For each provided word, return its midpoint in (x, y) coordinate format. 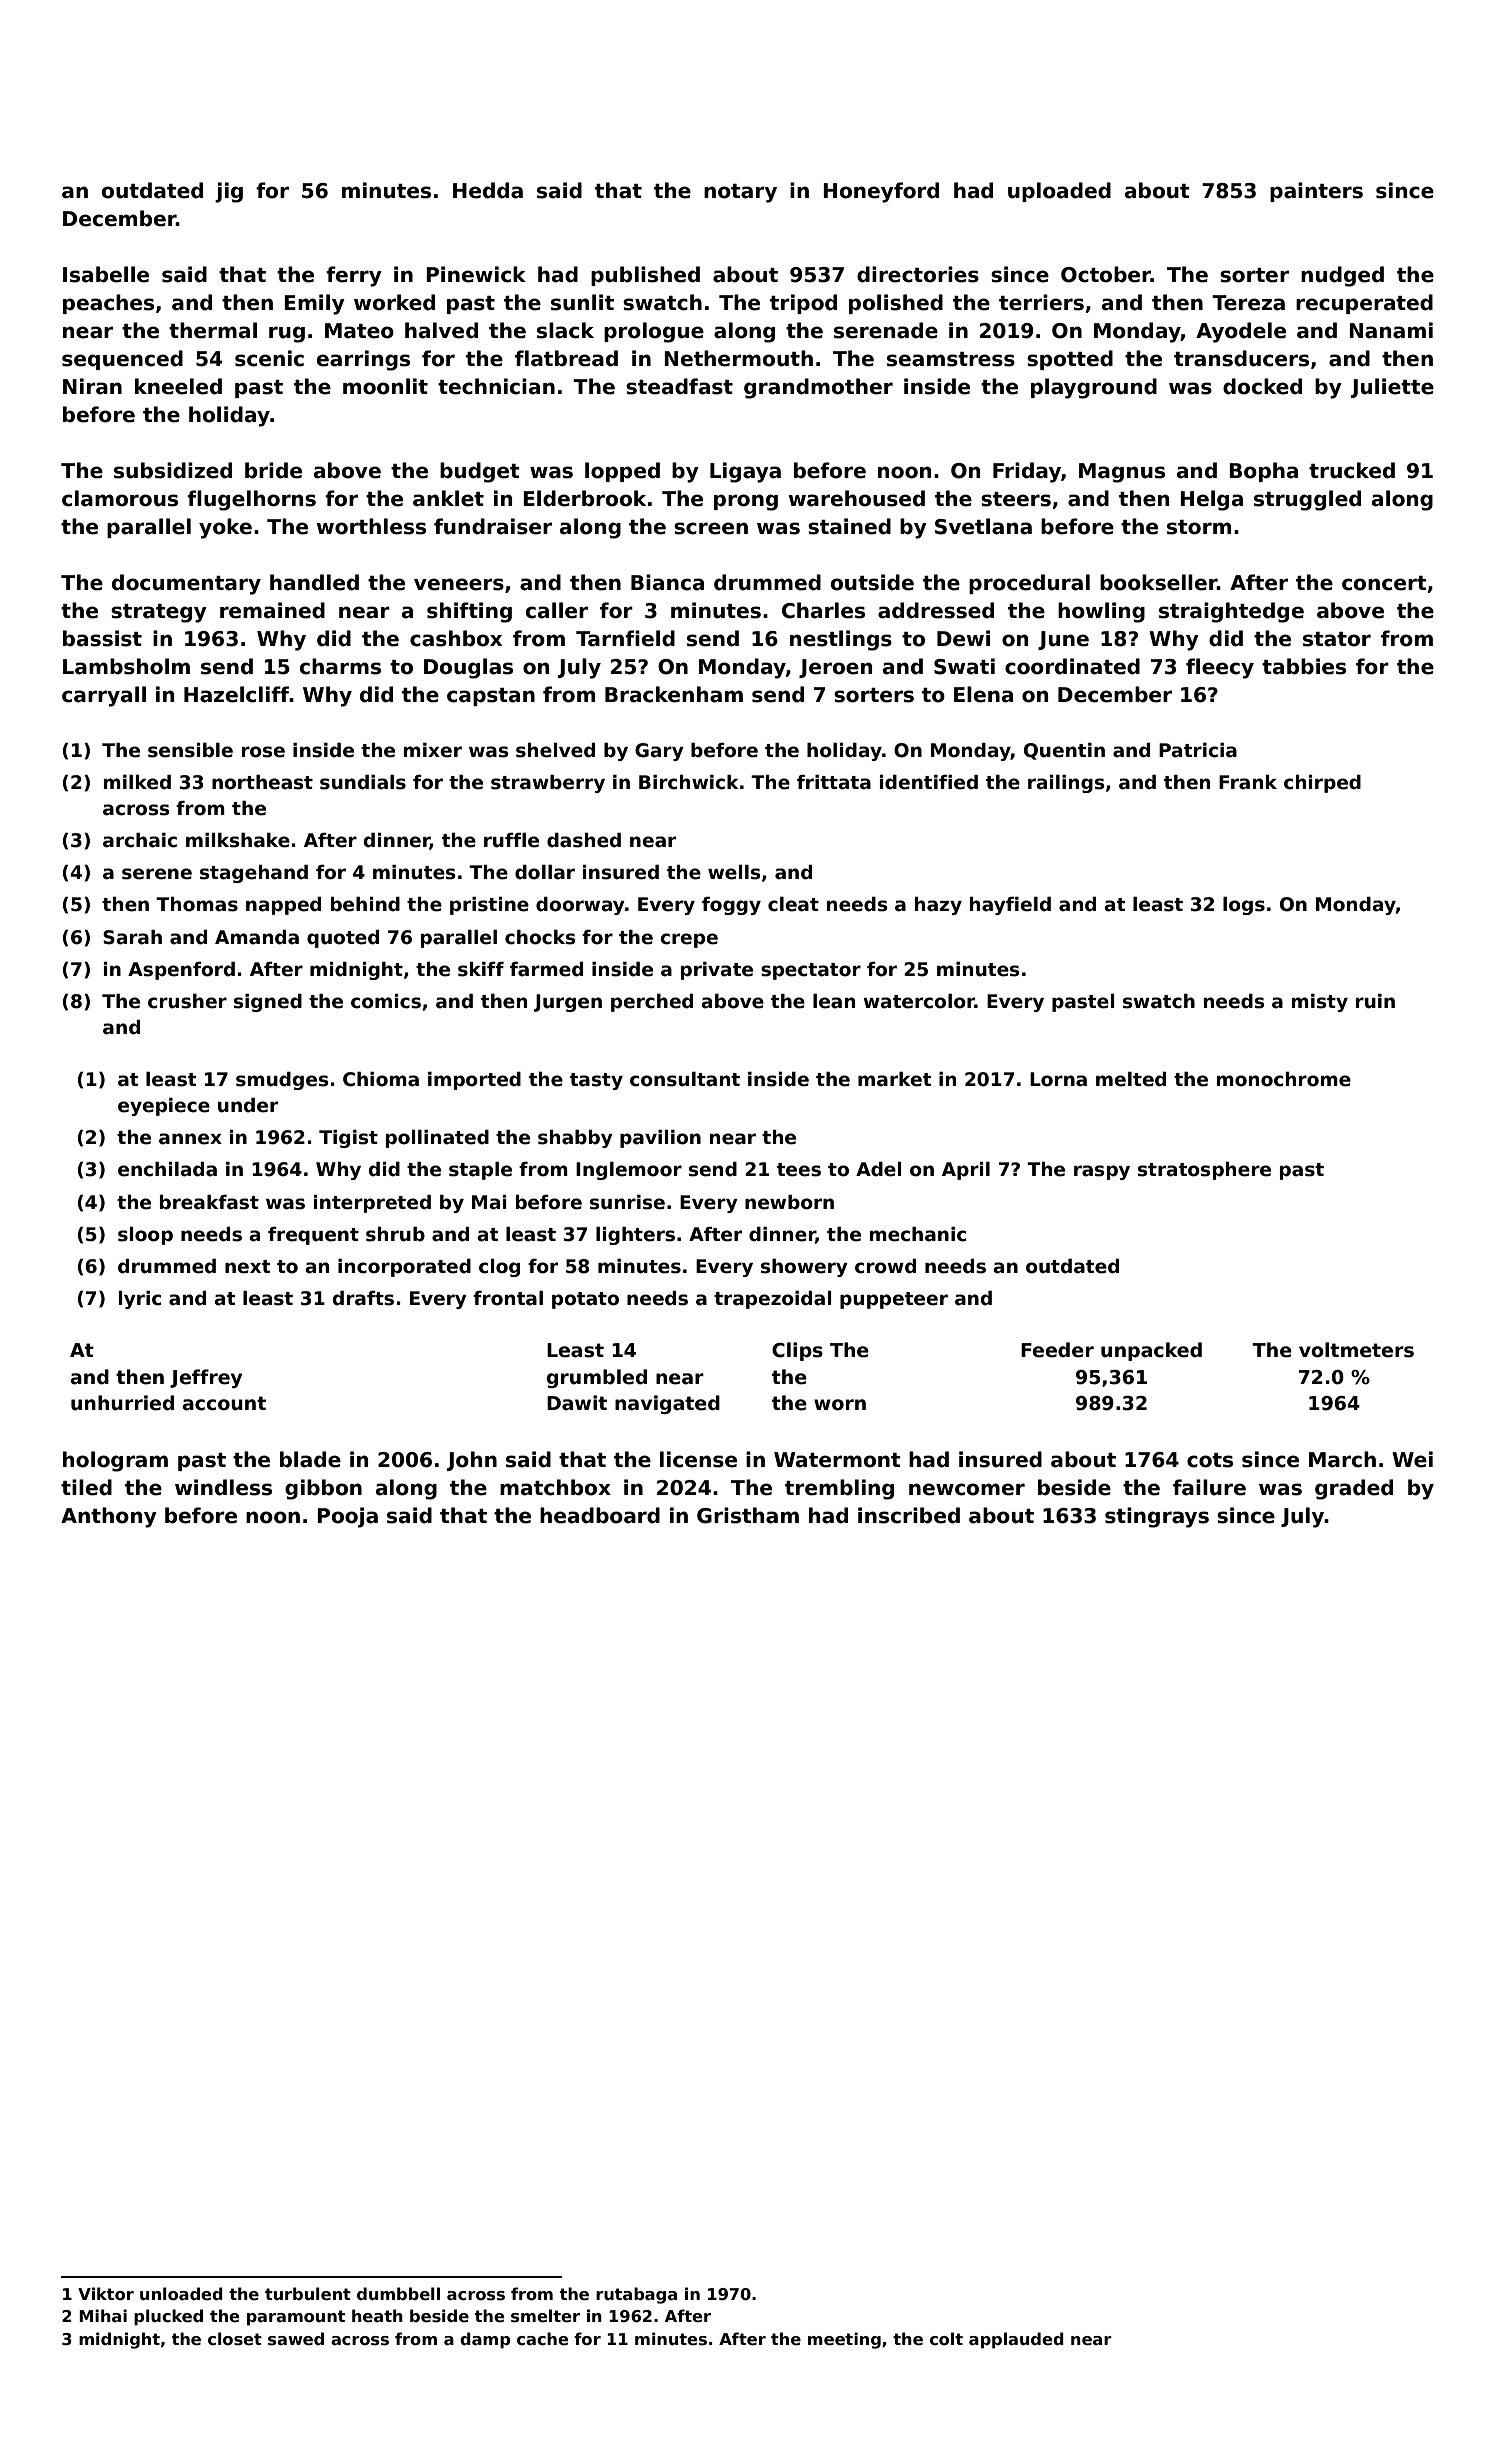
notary (740, 193)
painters (1316, 192)
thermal (213, 330)
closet (235, 2339)
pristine (489, 906)
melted (1131, 1079)
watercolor (919, 1001)
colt (946, 2339)
